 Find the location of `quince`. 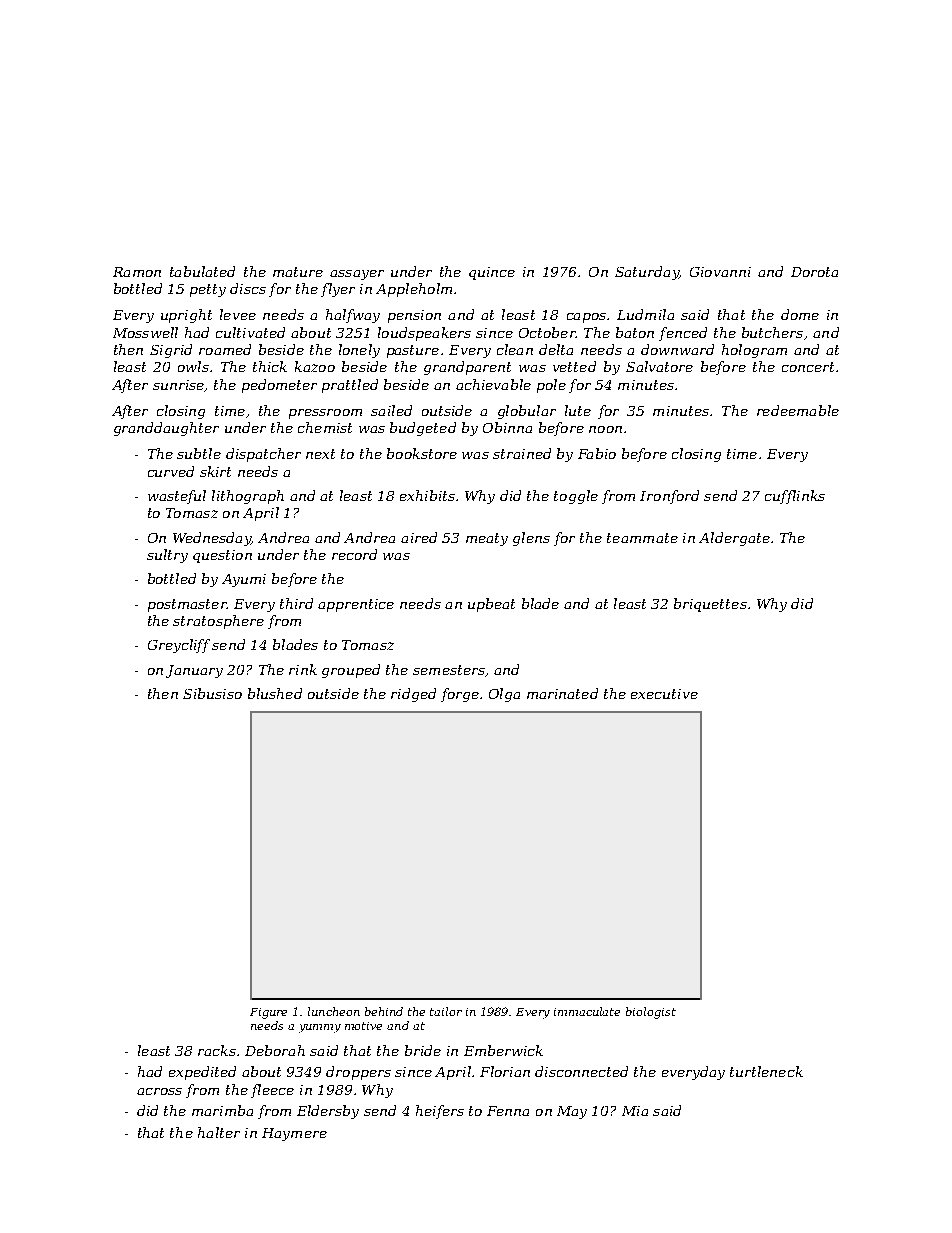

quince is located at coordinates (492, 273).
